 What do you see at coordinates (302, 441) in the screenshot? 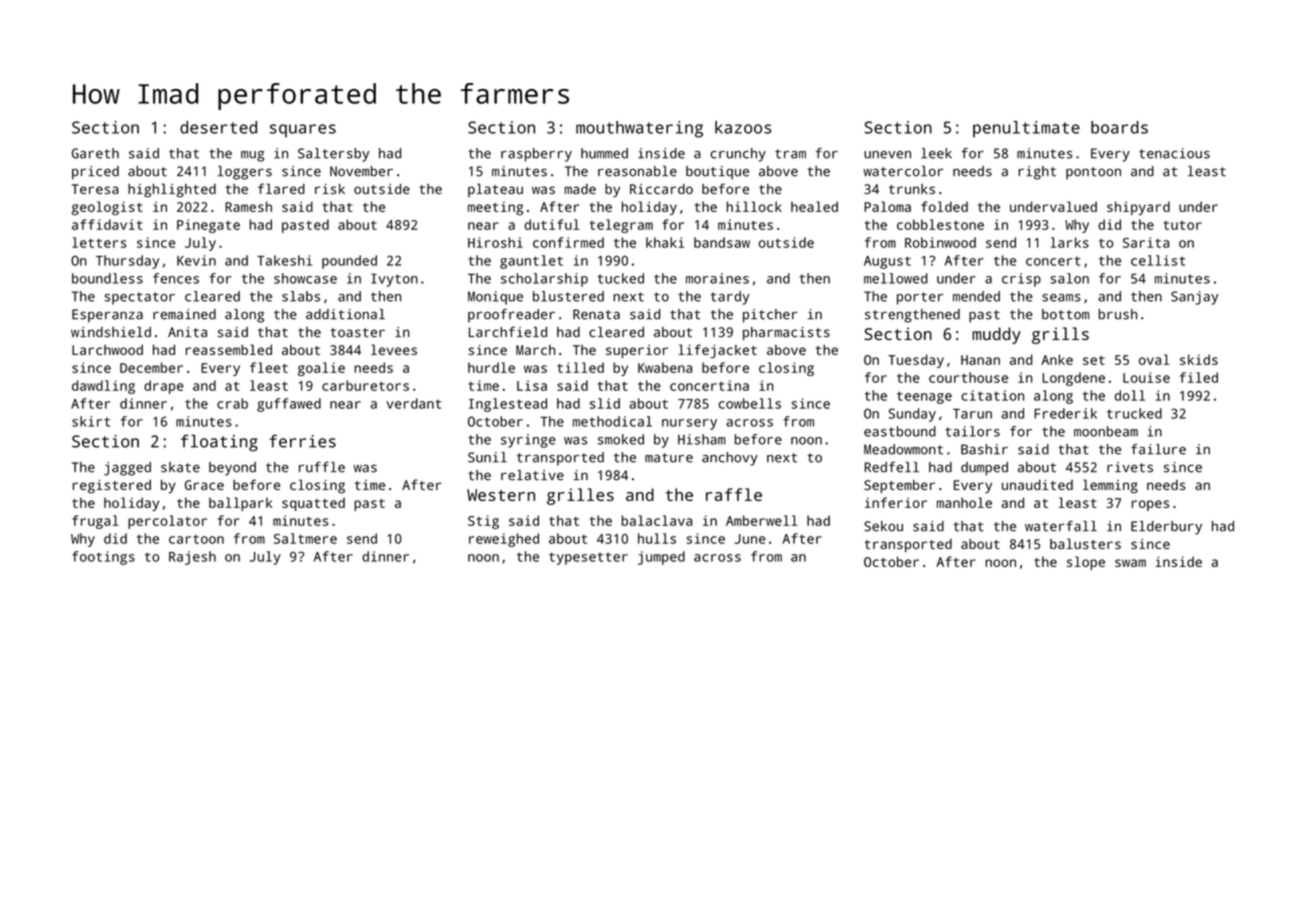
I see `ferries` at bounding box center [302, 441].
